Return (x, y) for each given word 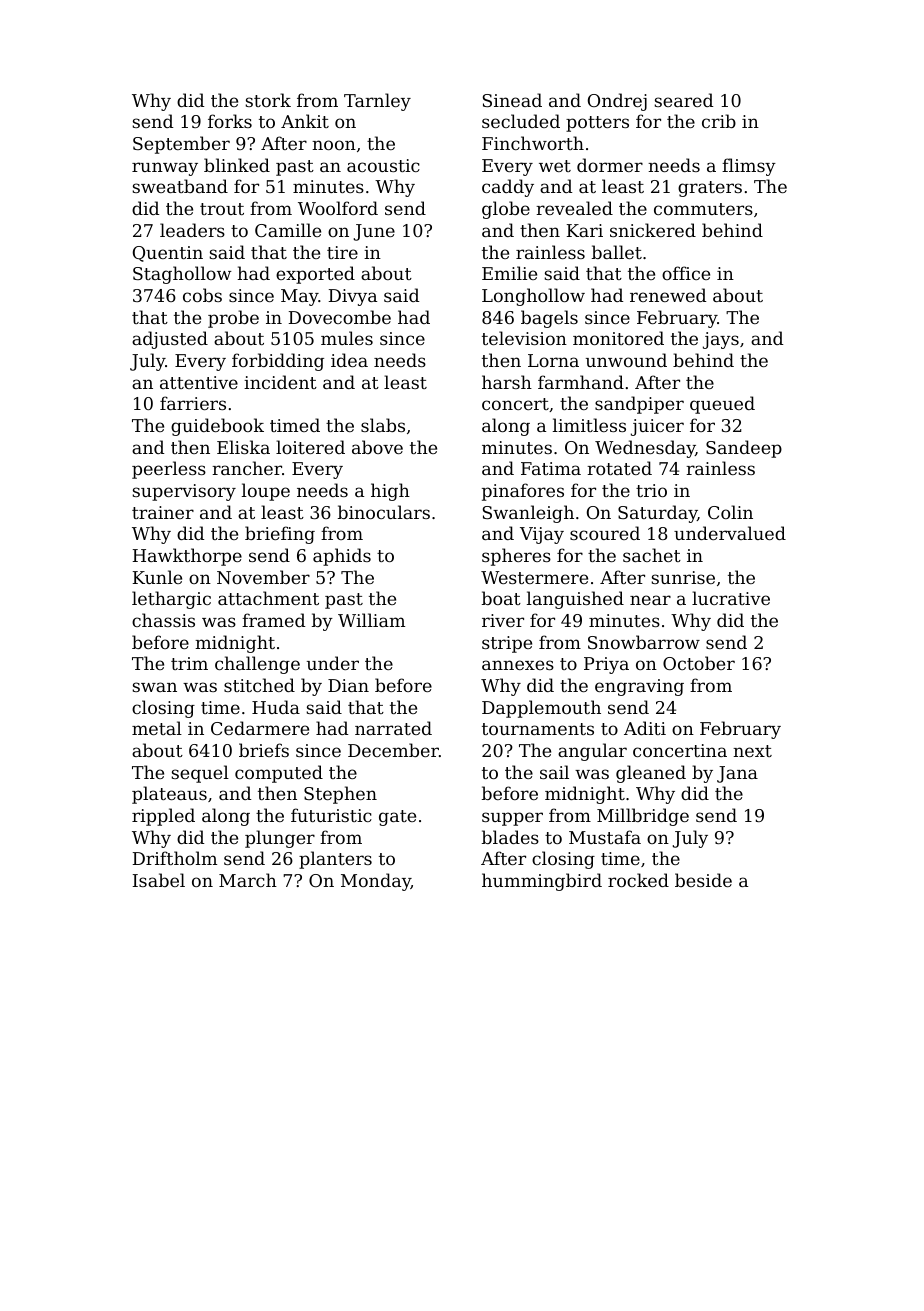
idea (349, 360)
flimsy (749, 167)
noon (334, 145)
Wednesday (645, 449)
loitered (310, 447)
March (248, 880)
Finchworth (533, 143)
